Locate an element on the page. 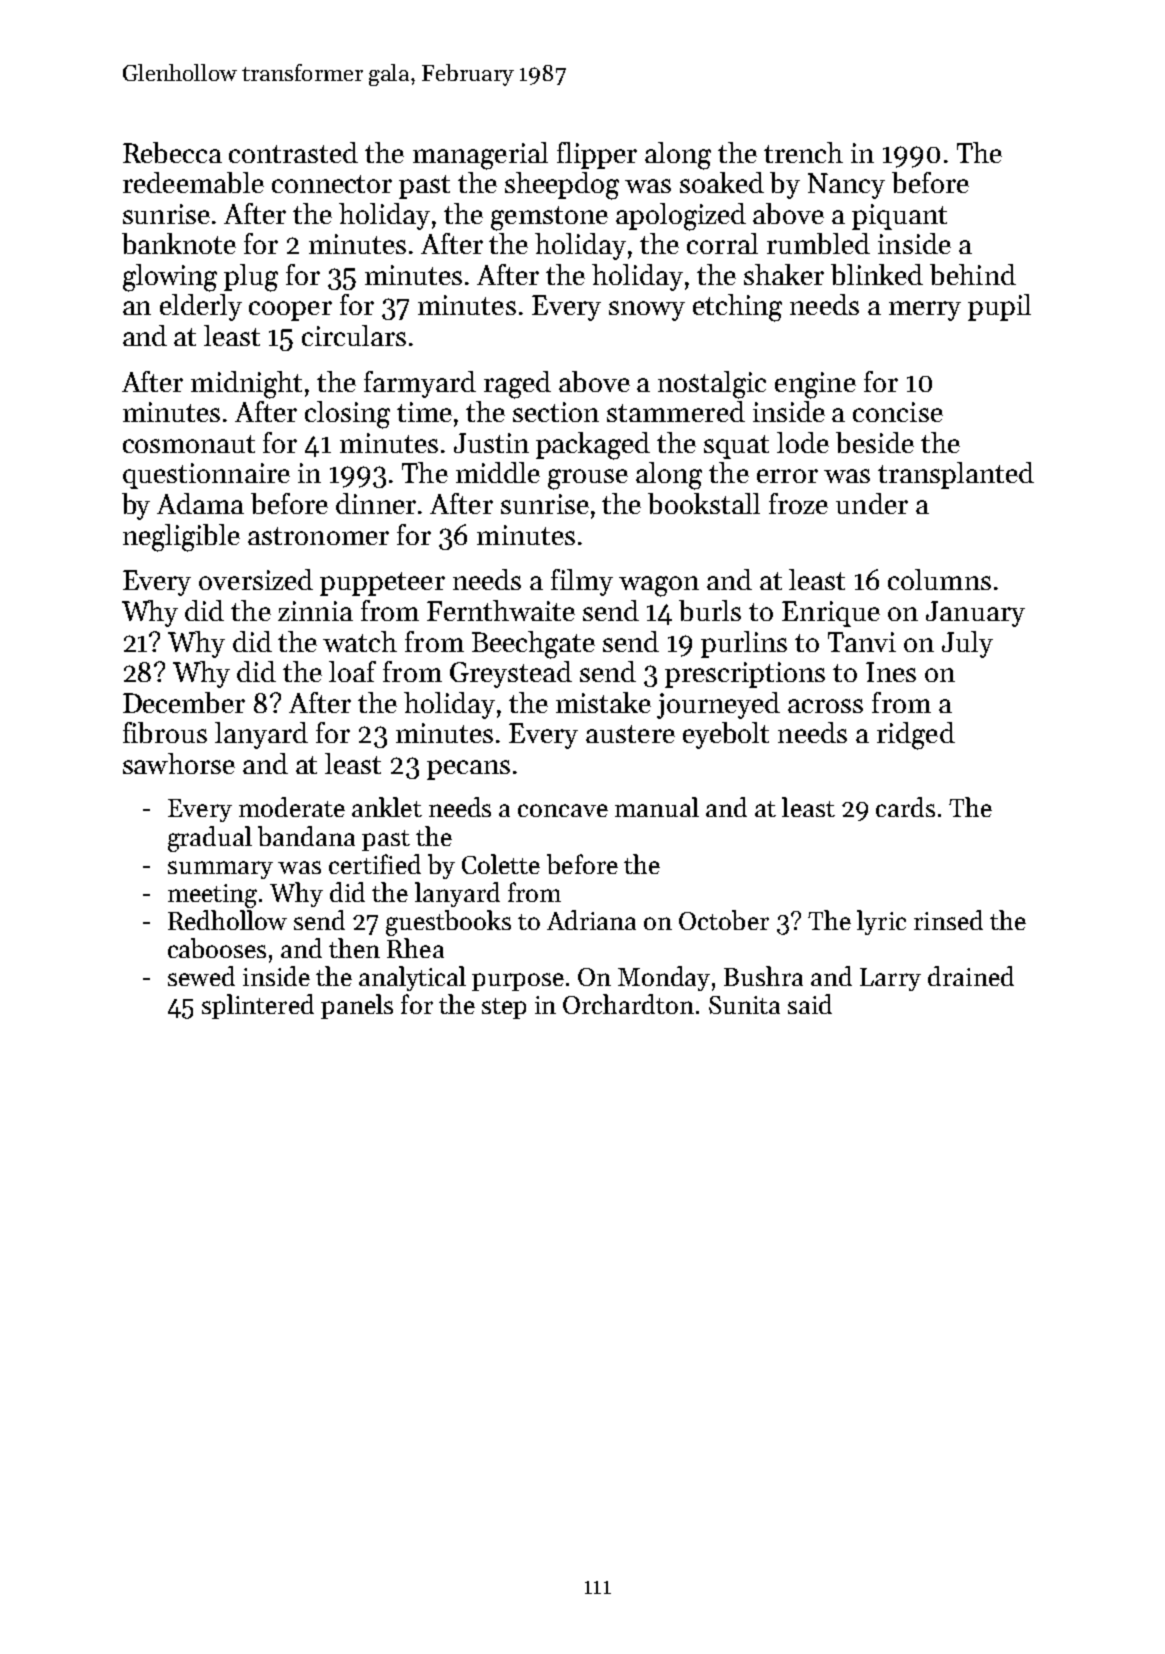  Nancy is located at coordinates (846, 186).
